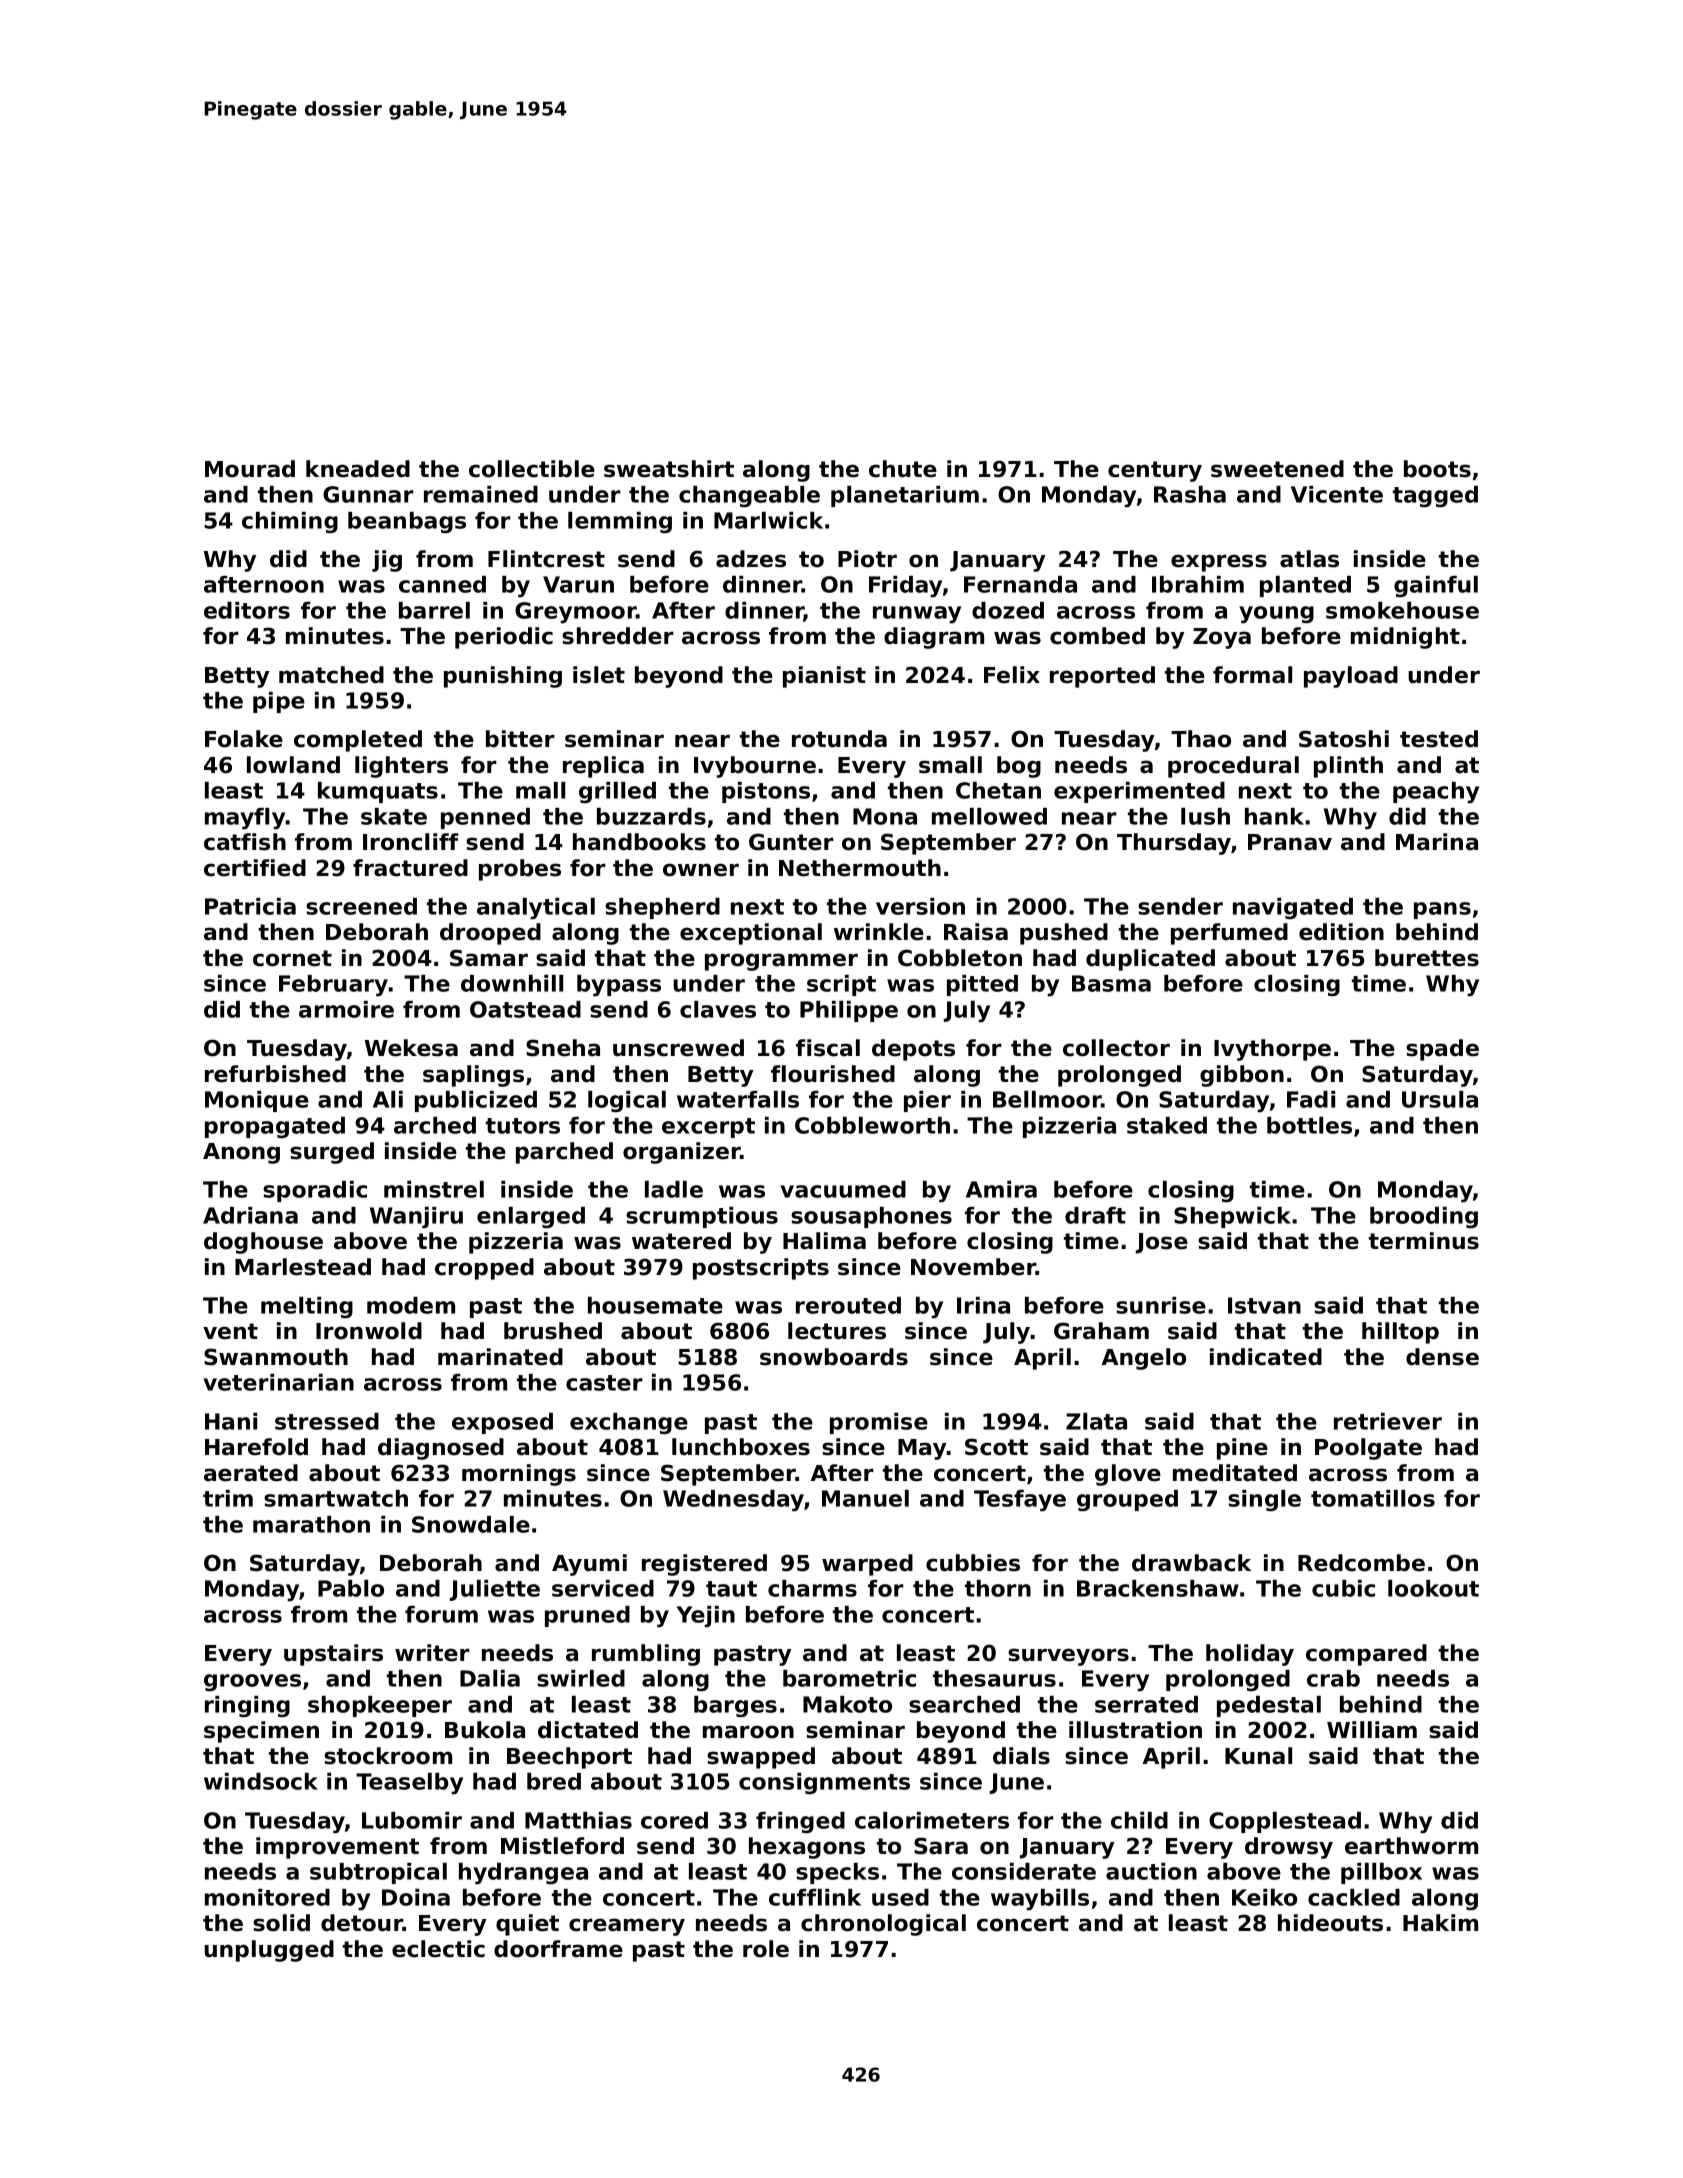 The height and width of the page is (2178, 1683). Describe the element at coordinates (629, 1423) in the page. I see `exchange` at that location.
